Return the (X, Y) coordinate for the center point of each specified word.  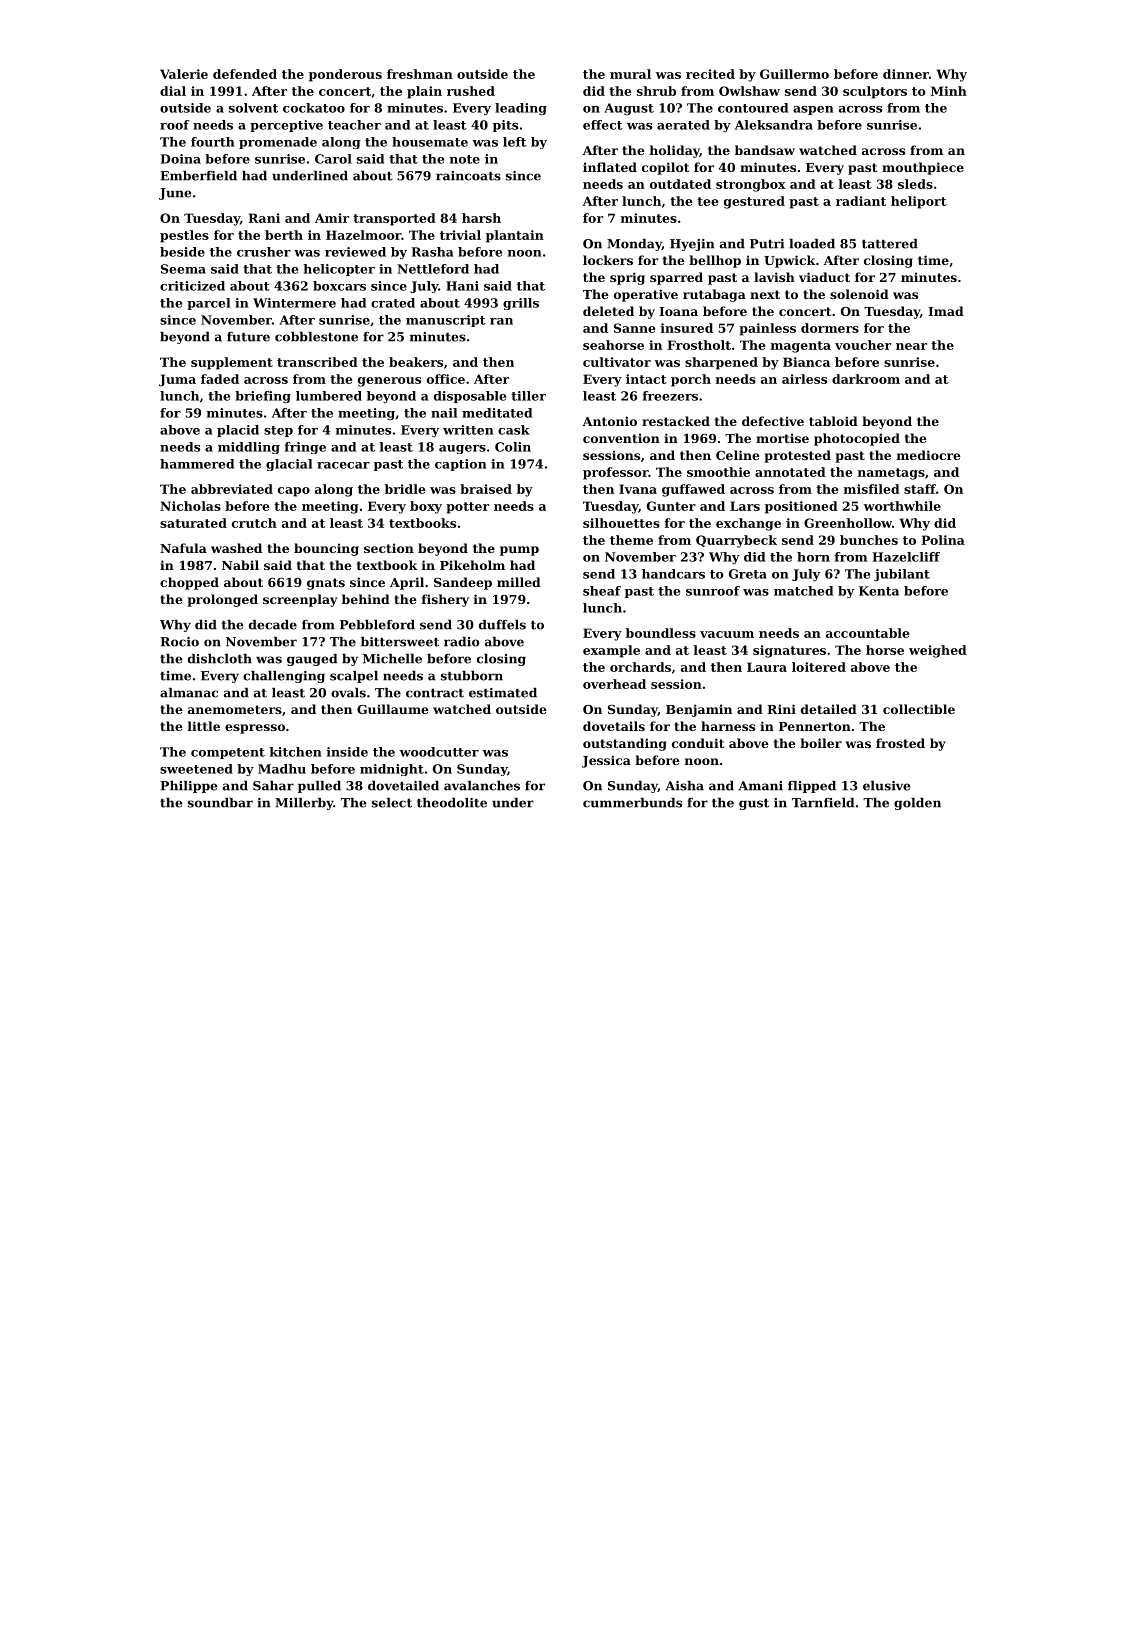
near (911, 346)
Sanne (634, 328)
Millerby (304, 804)
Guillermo (794, 74)
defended (245, 74)
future (248, 337)
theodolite (452, 803)
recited (710, 74)
